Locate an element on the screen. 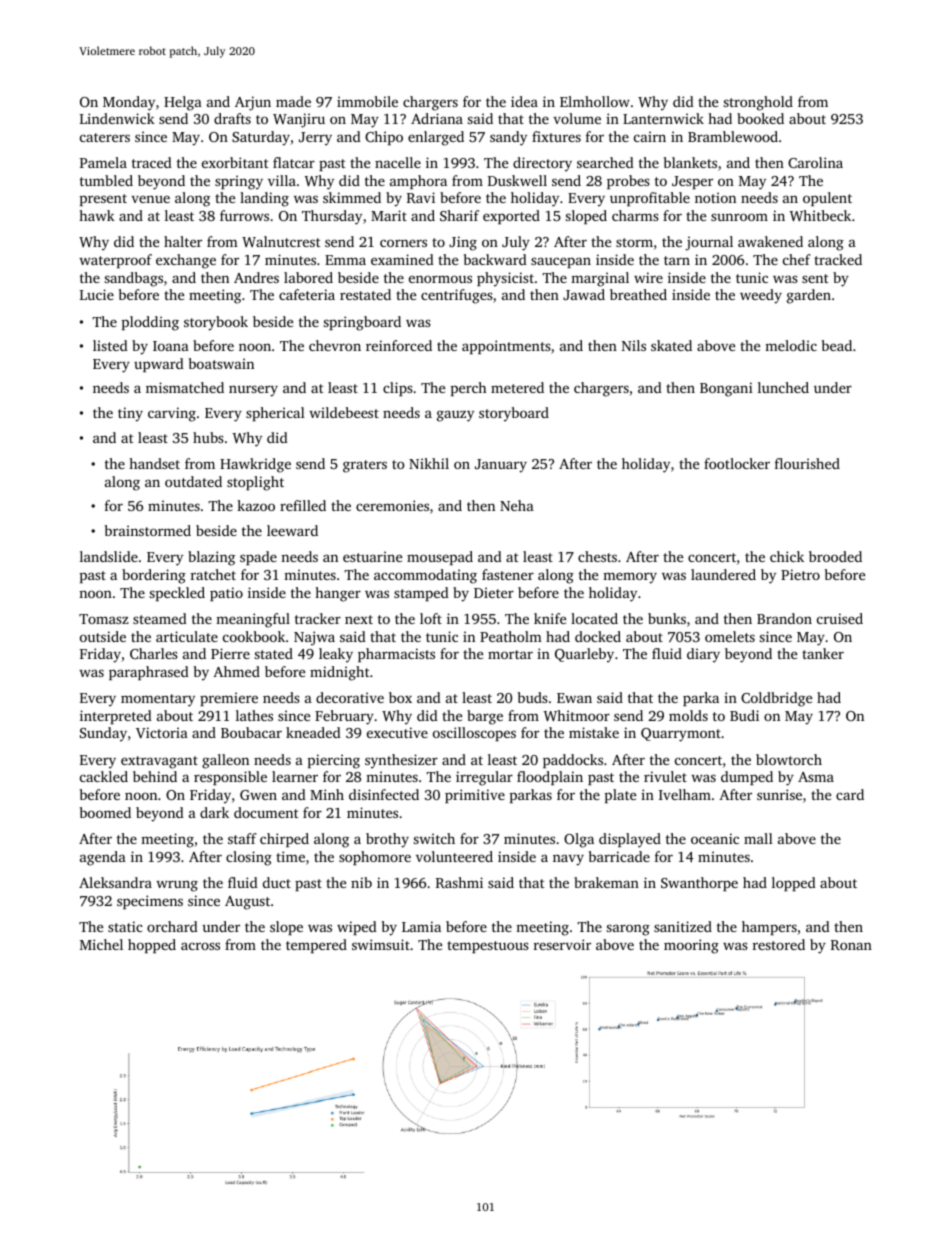 The height and width of the screenshot is (1233, 952). handset is located at coordinates (154, 463).
